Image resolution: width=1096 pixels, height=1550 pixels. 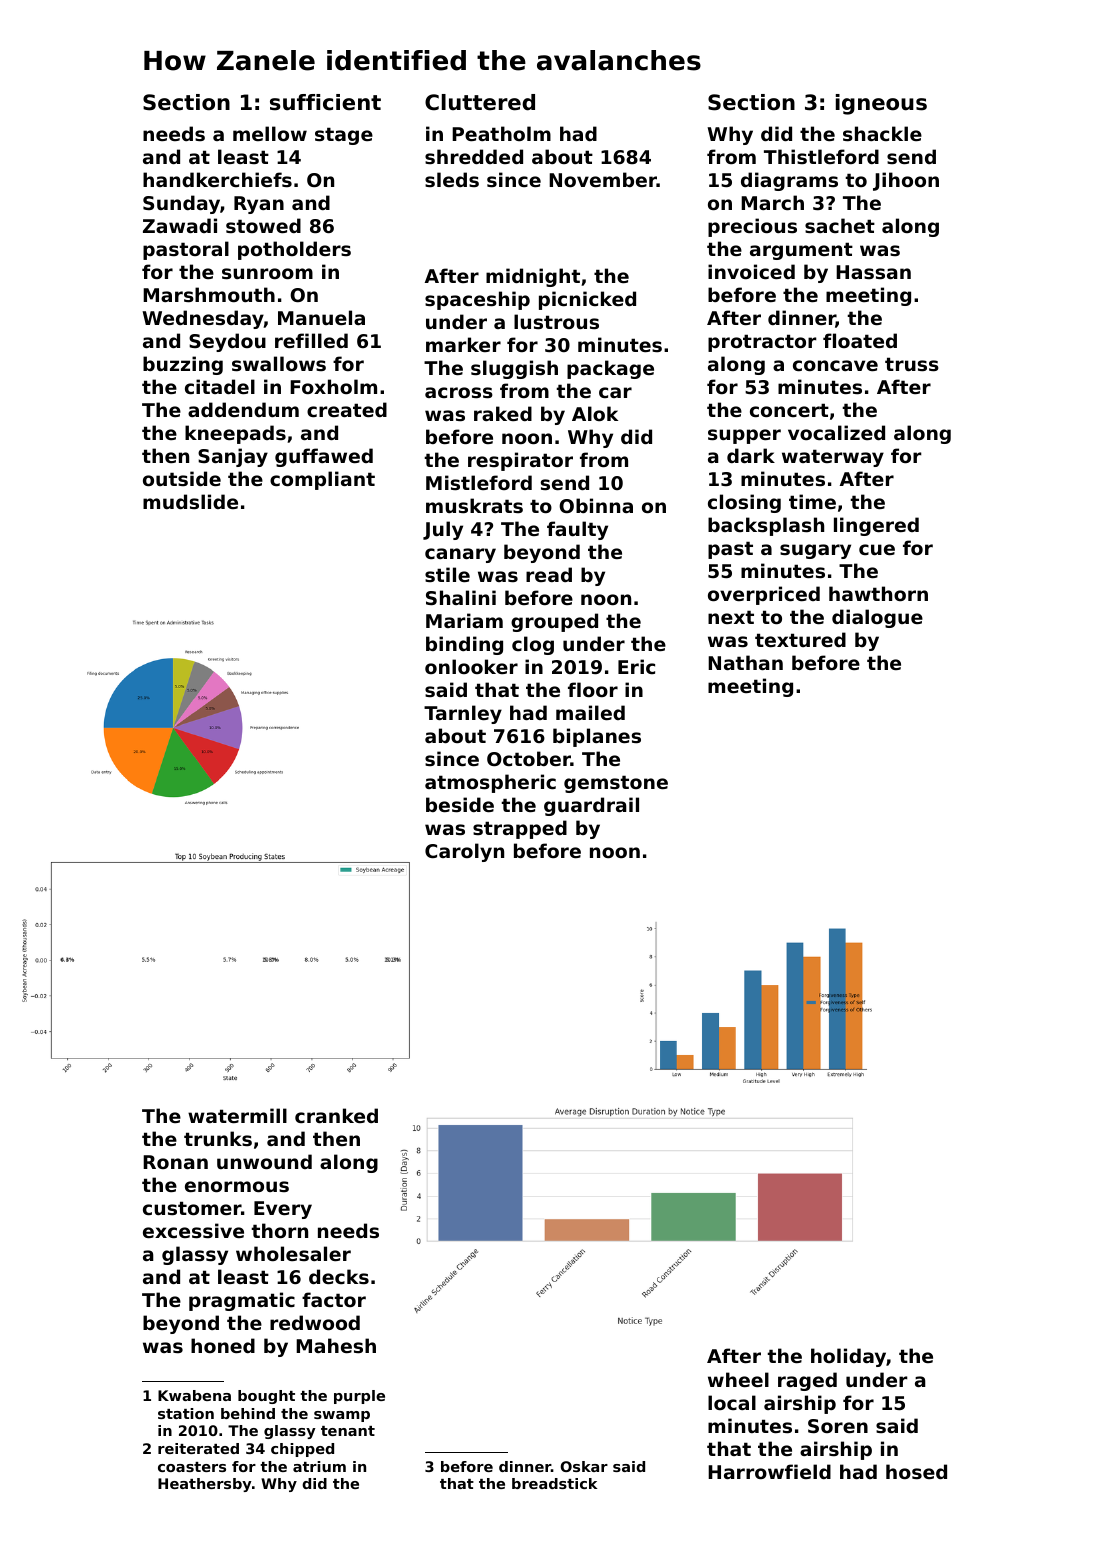 What do you see at coordinates (912, 364) in the screenshot?
I see `truss` at bounding box center [912, 364].
